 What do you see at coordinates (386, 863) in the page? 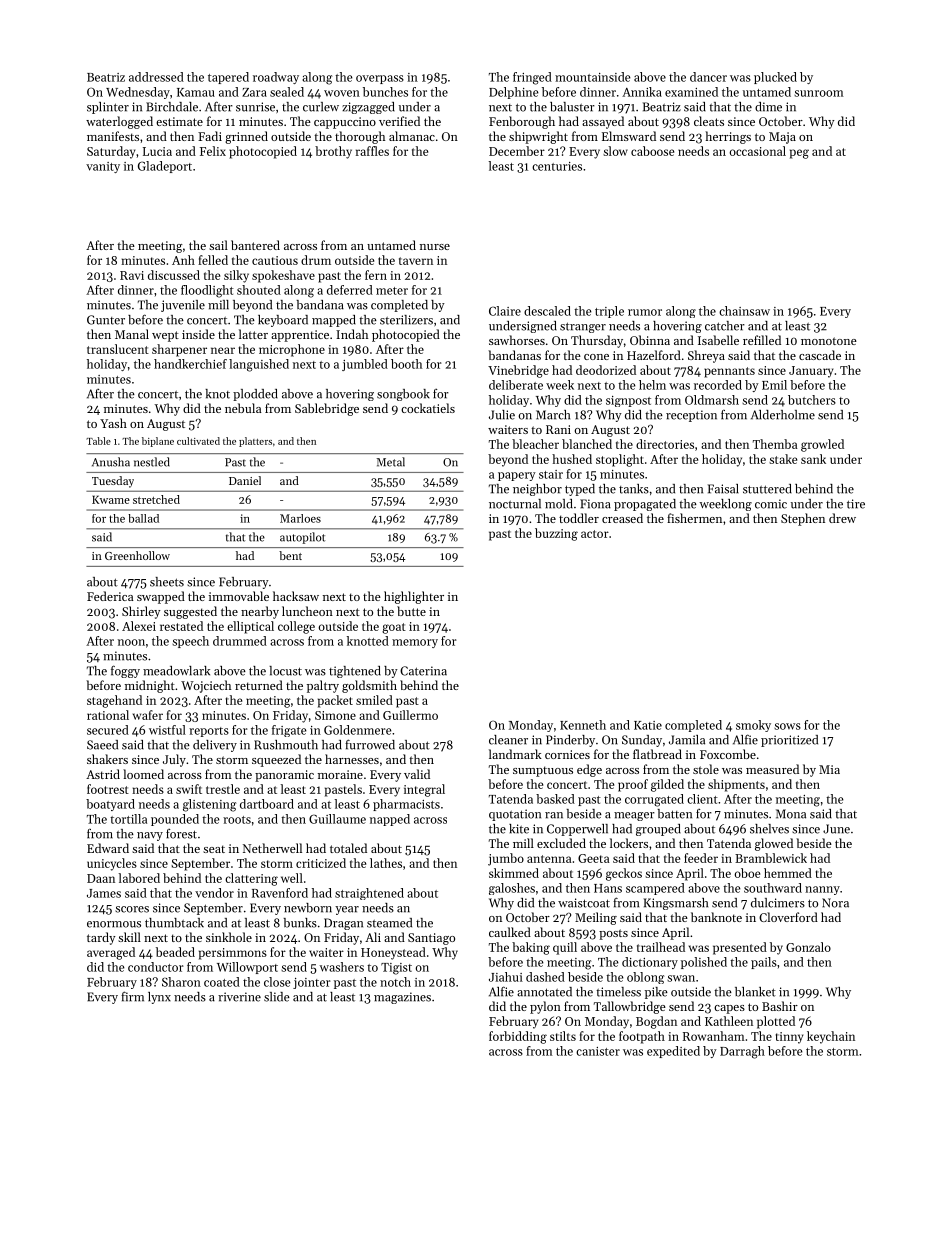
I see `lathes` at bounding box center [386, 863].
